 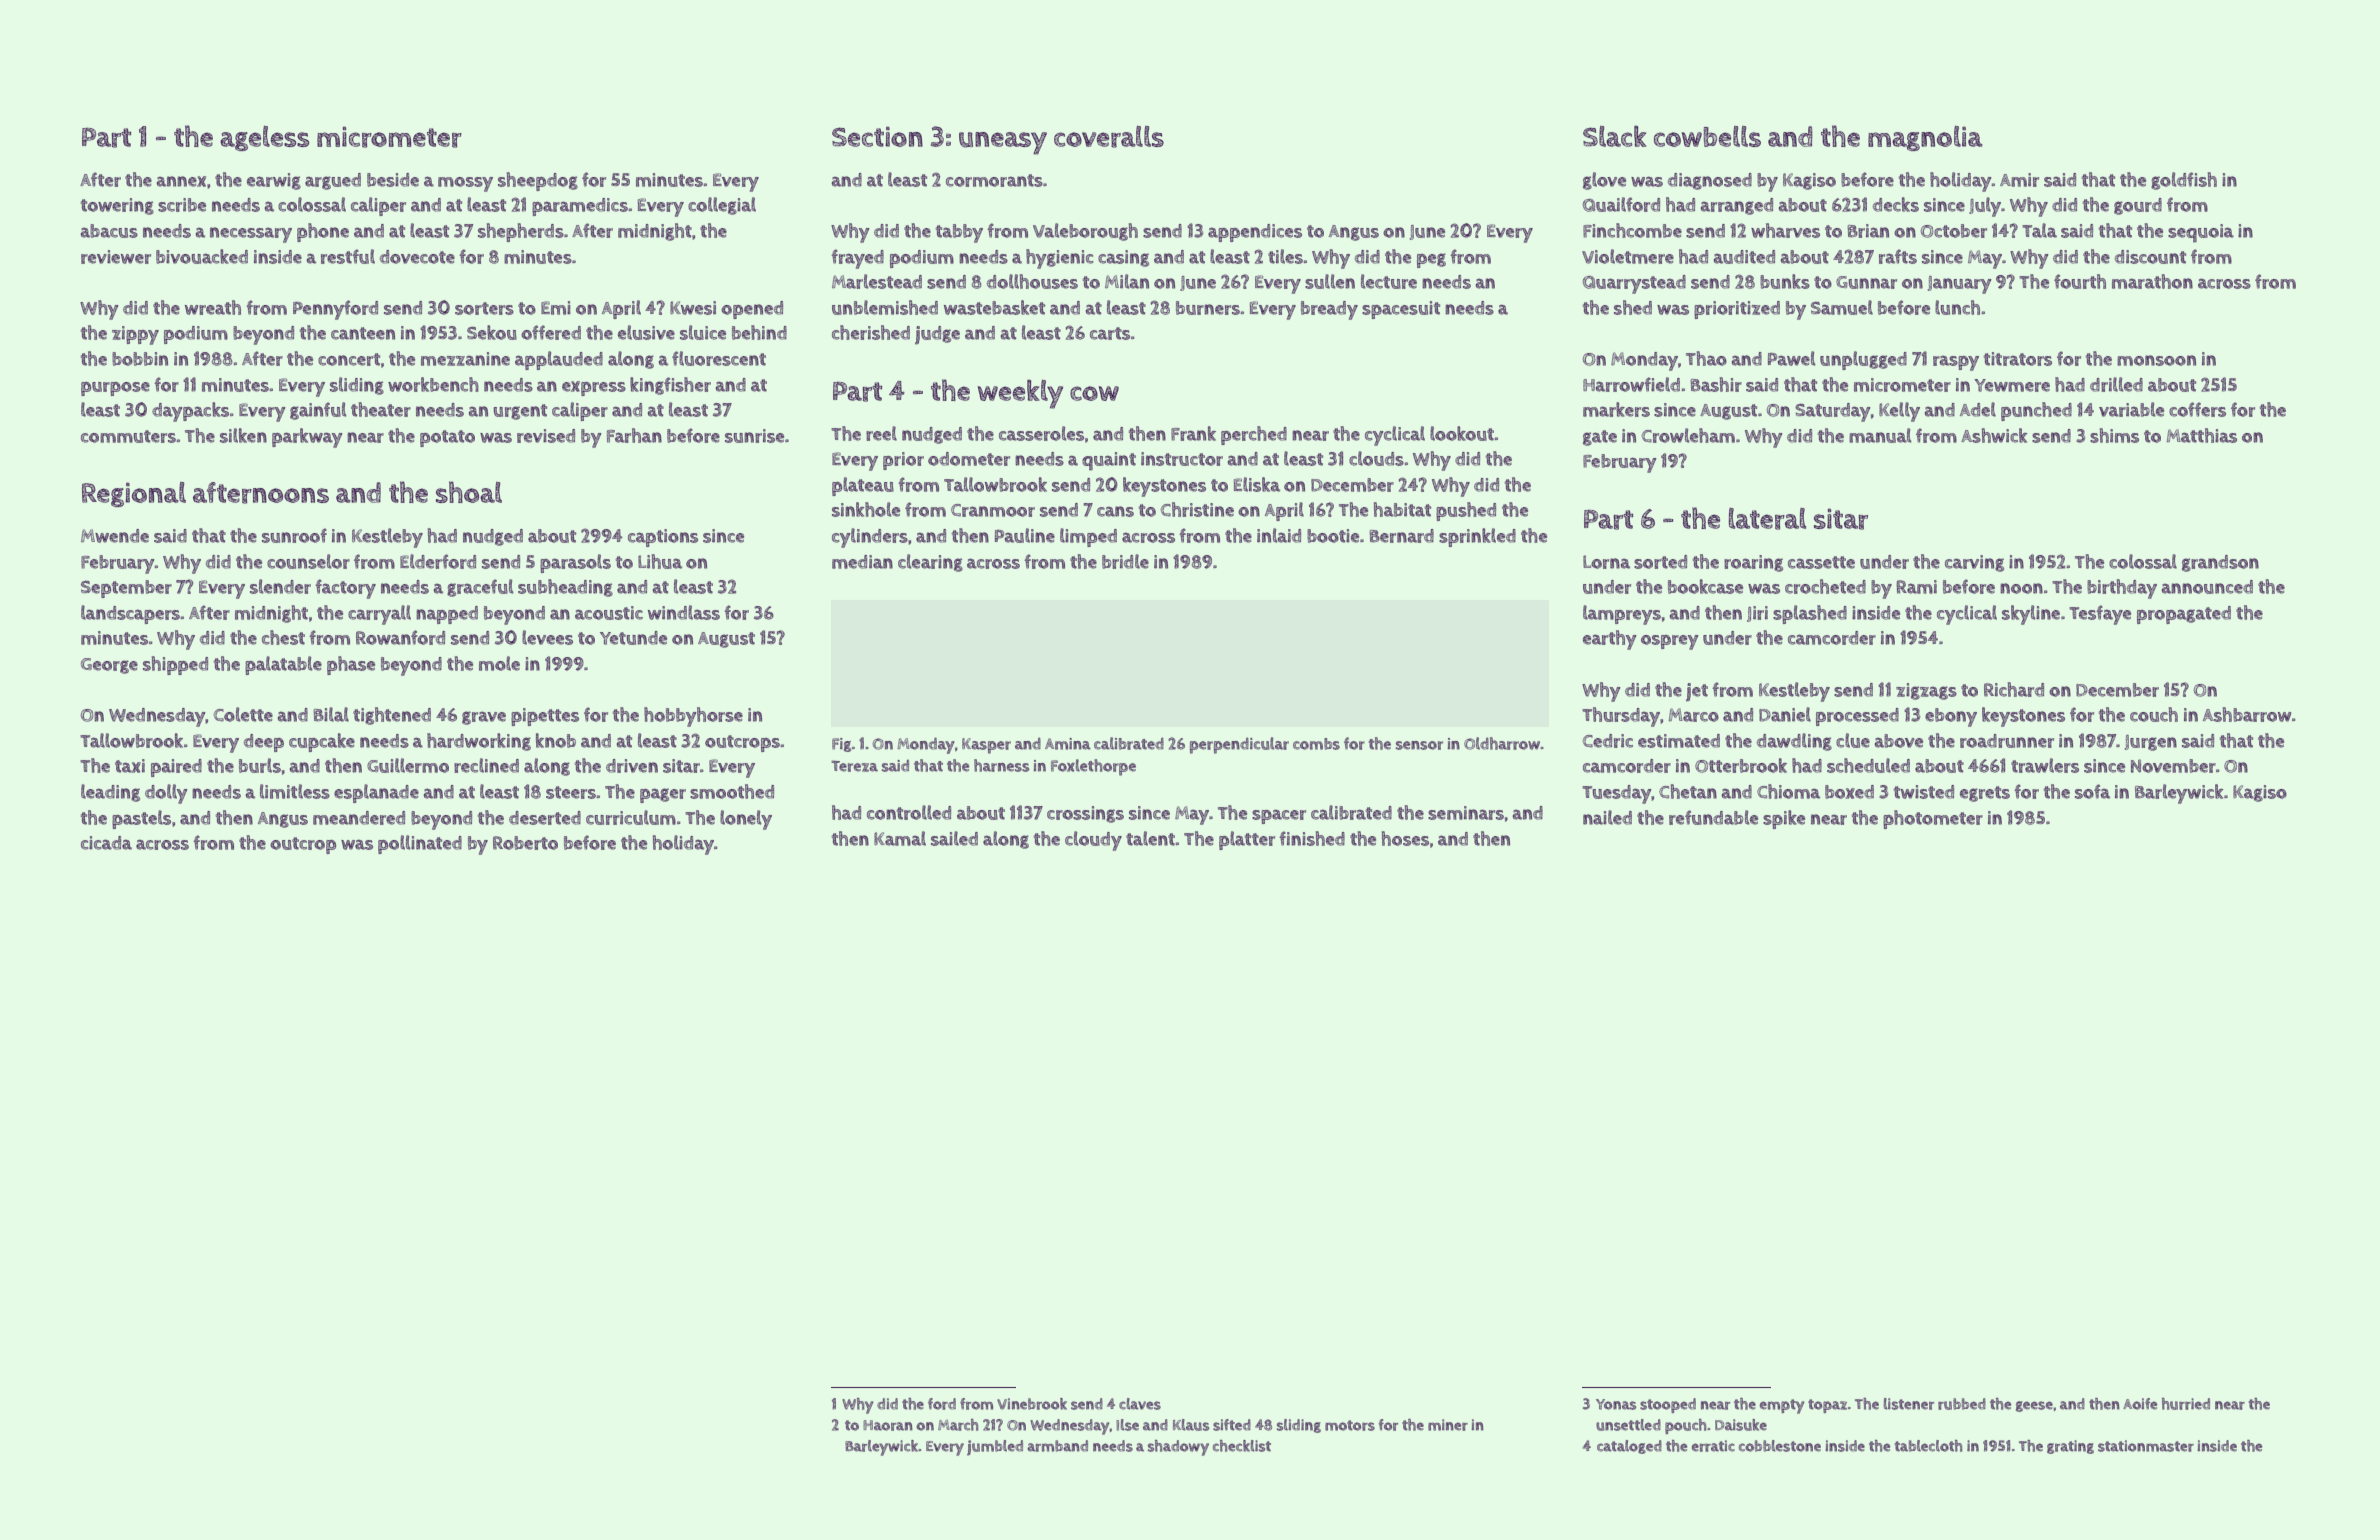 What do you see at coordinates (1140, 1404) in the document?
I see `claves` at bounding box center [1140, 1404].
